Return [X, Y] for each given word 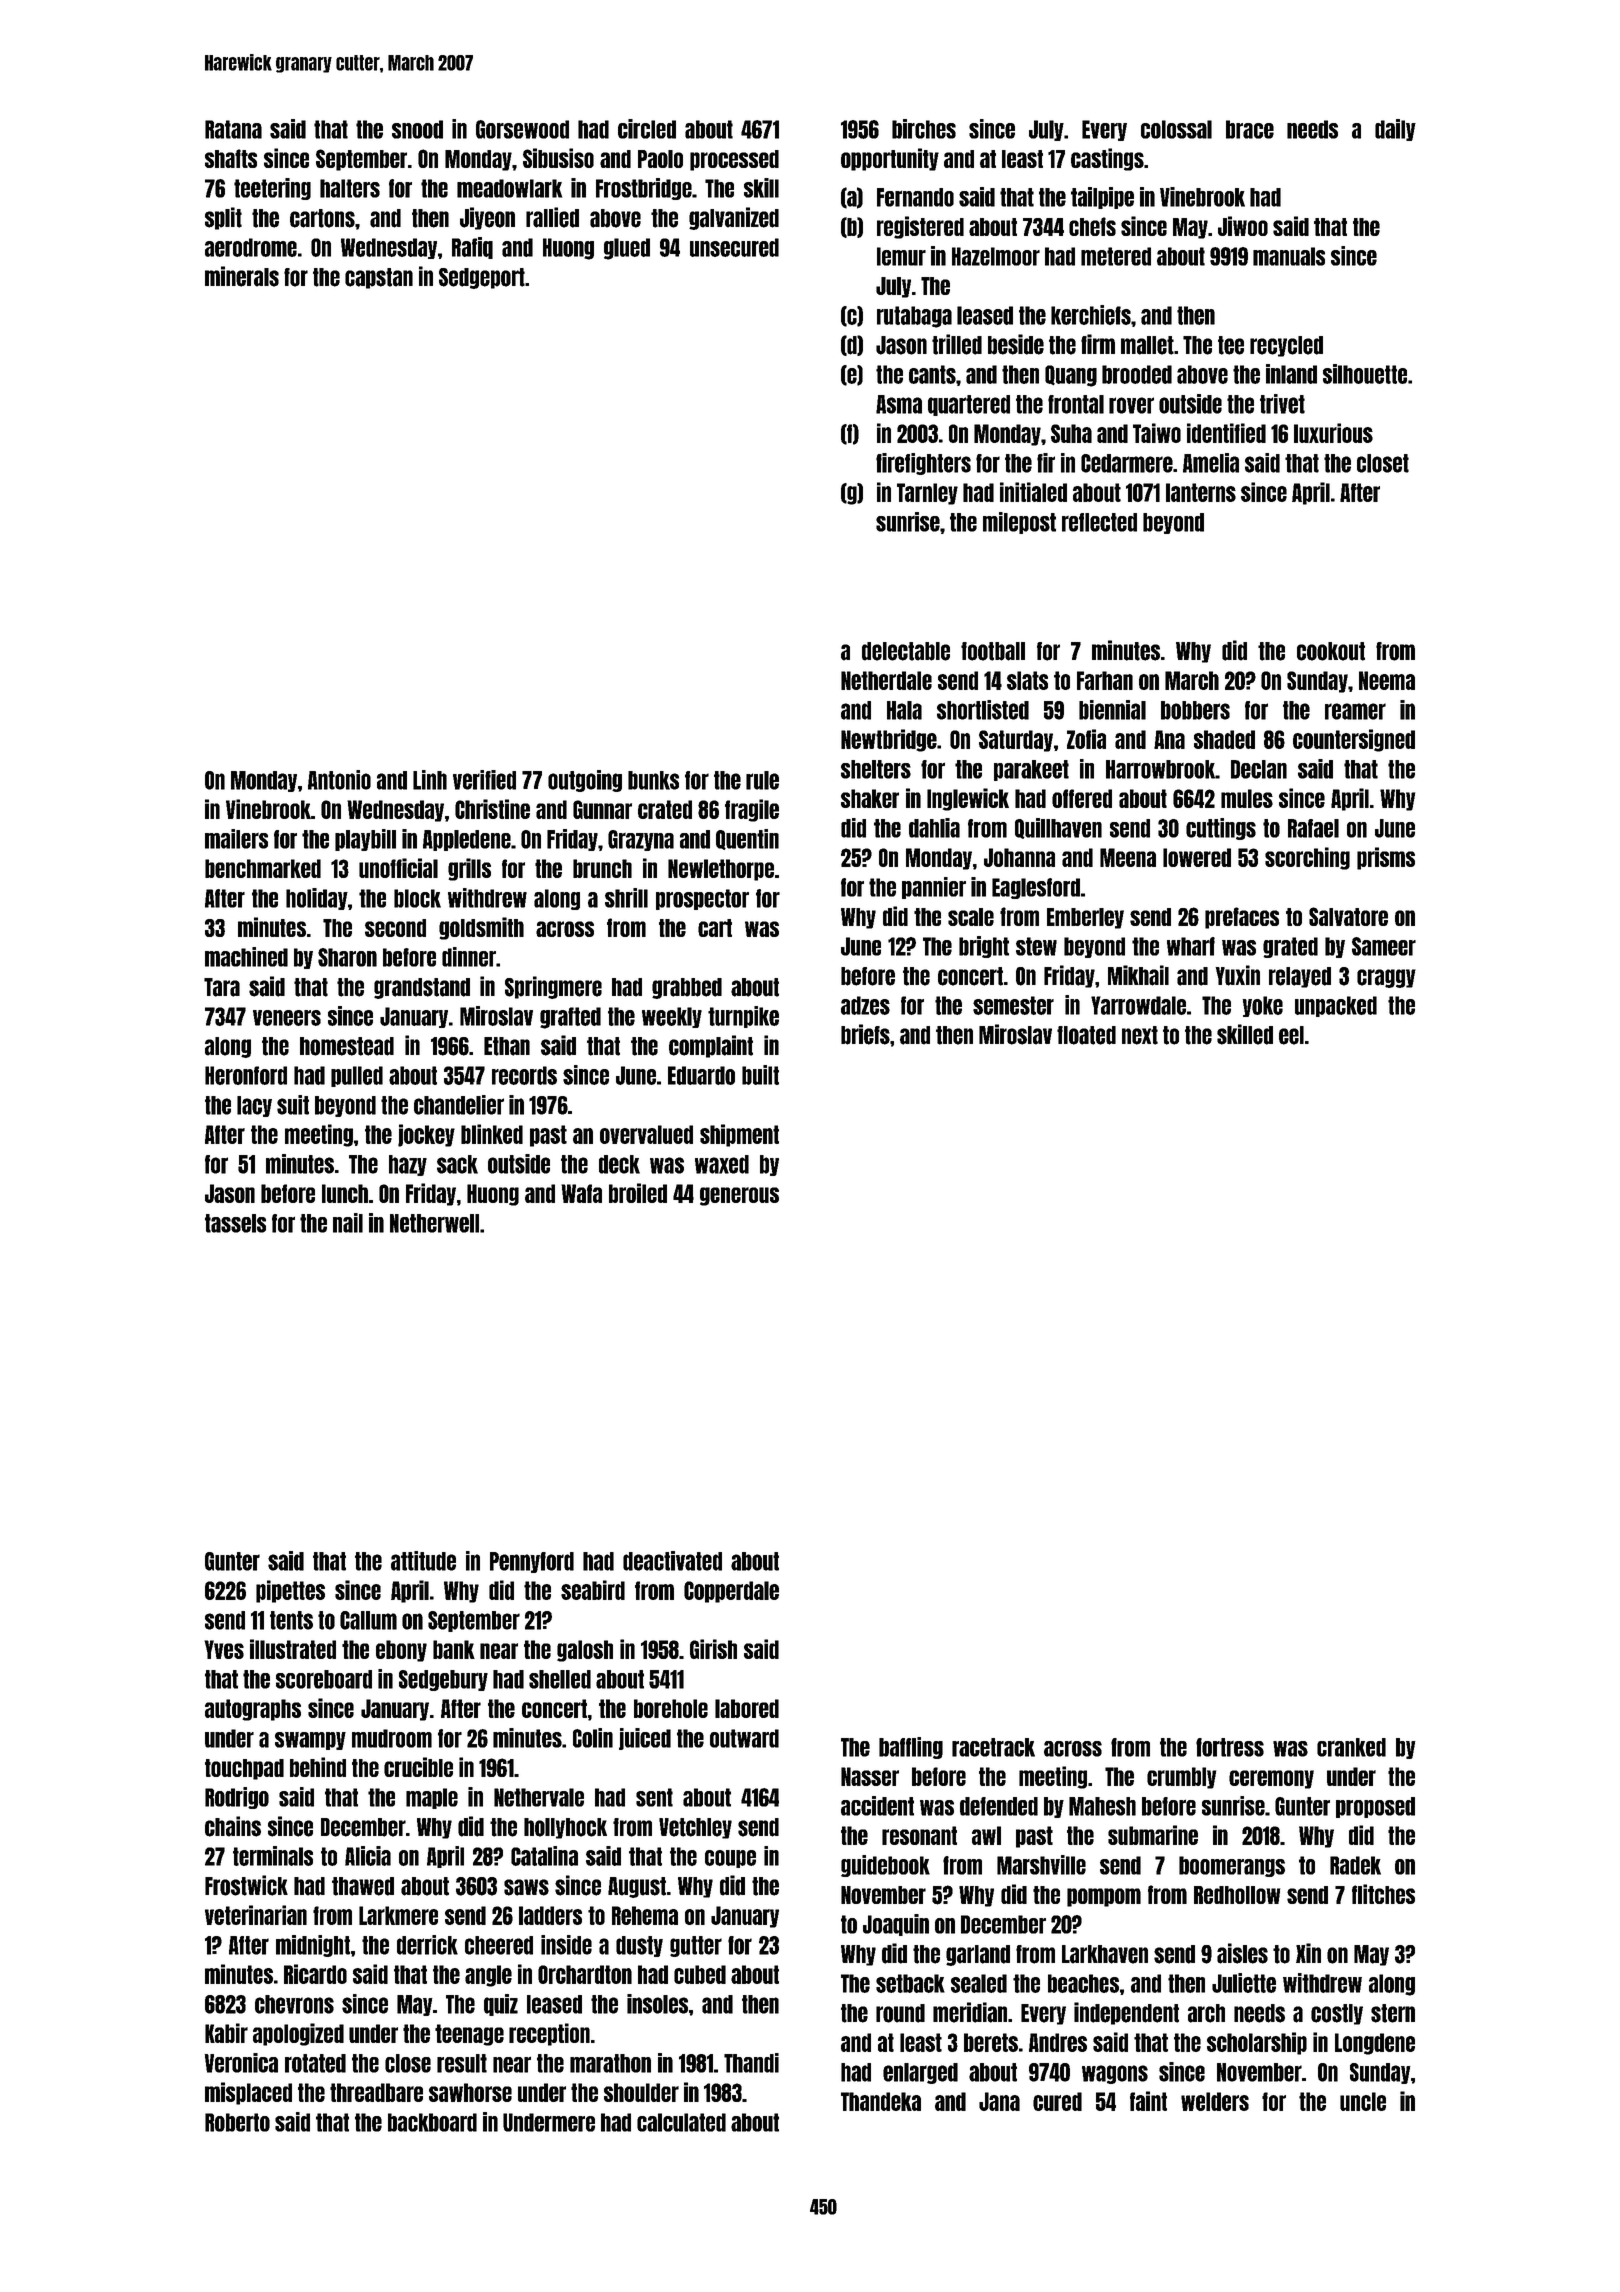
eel [1291, 1035]
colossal [1176, 129]
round [900, 2013]
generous [739, 1196]
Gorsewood [522, 129]
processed [734, 160]
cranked [1351, 1747]
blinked [492, 1134]
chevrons [294, 2004]
